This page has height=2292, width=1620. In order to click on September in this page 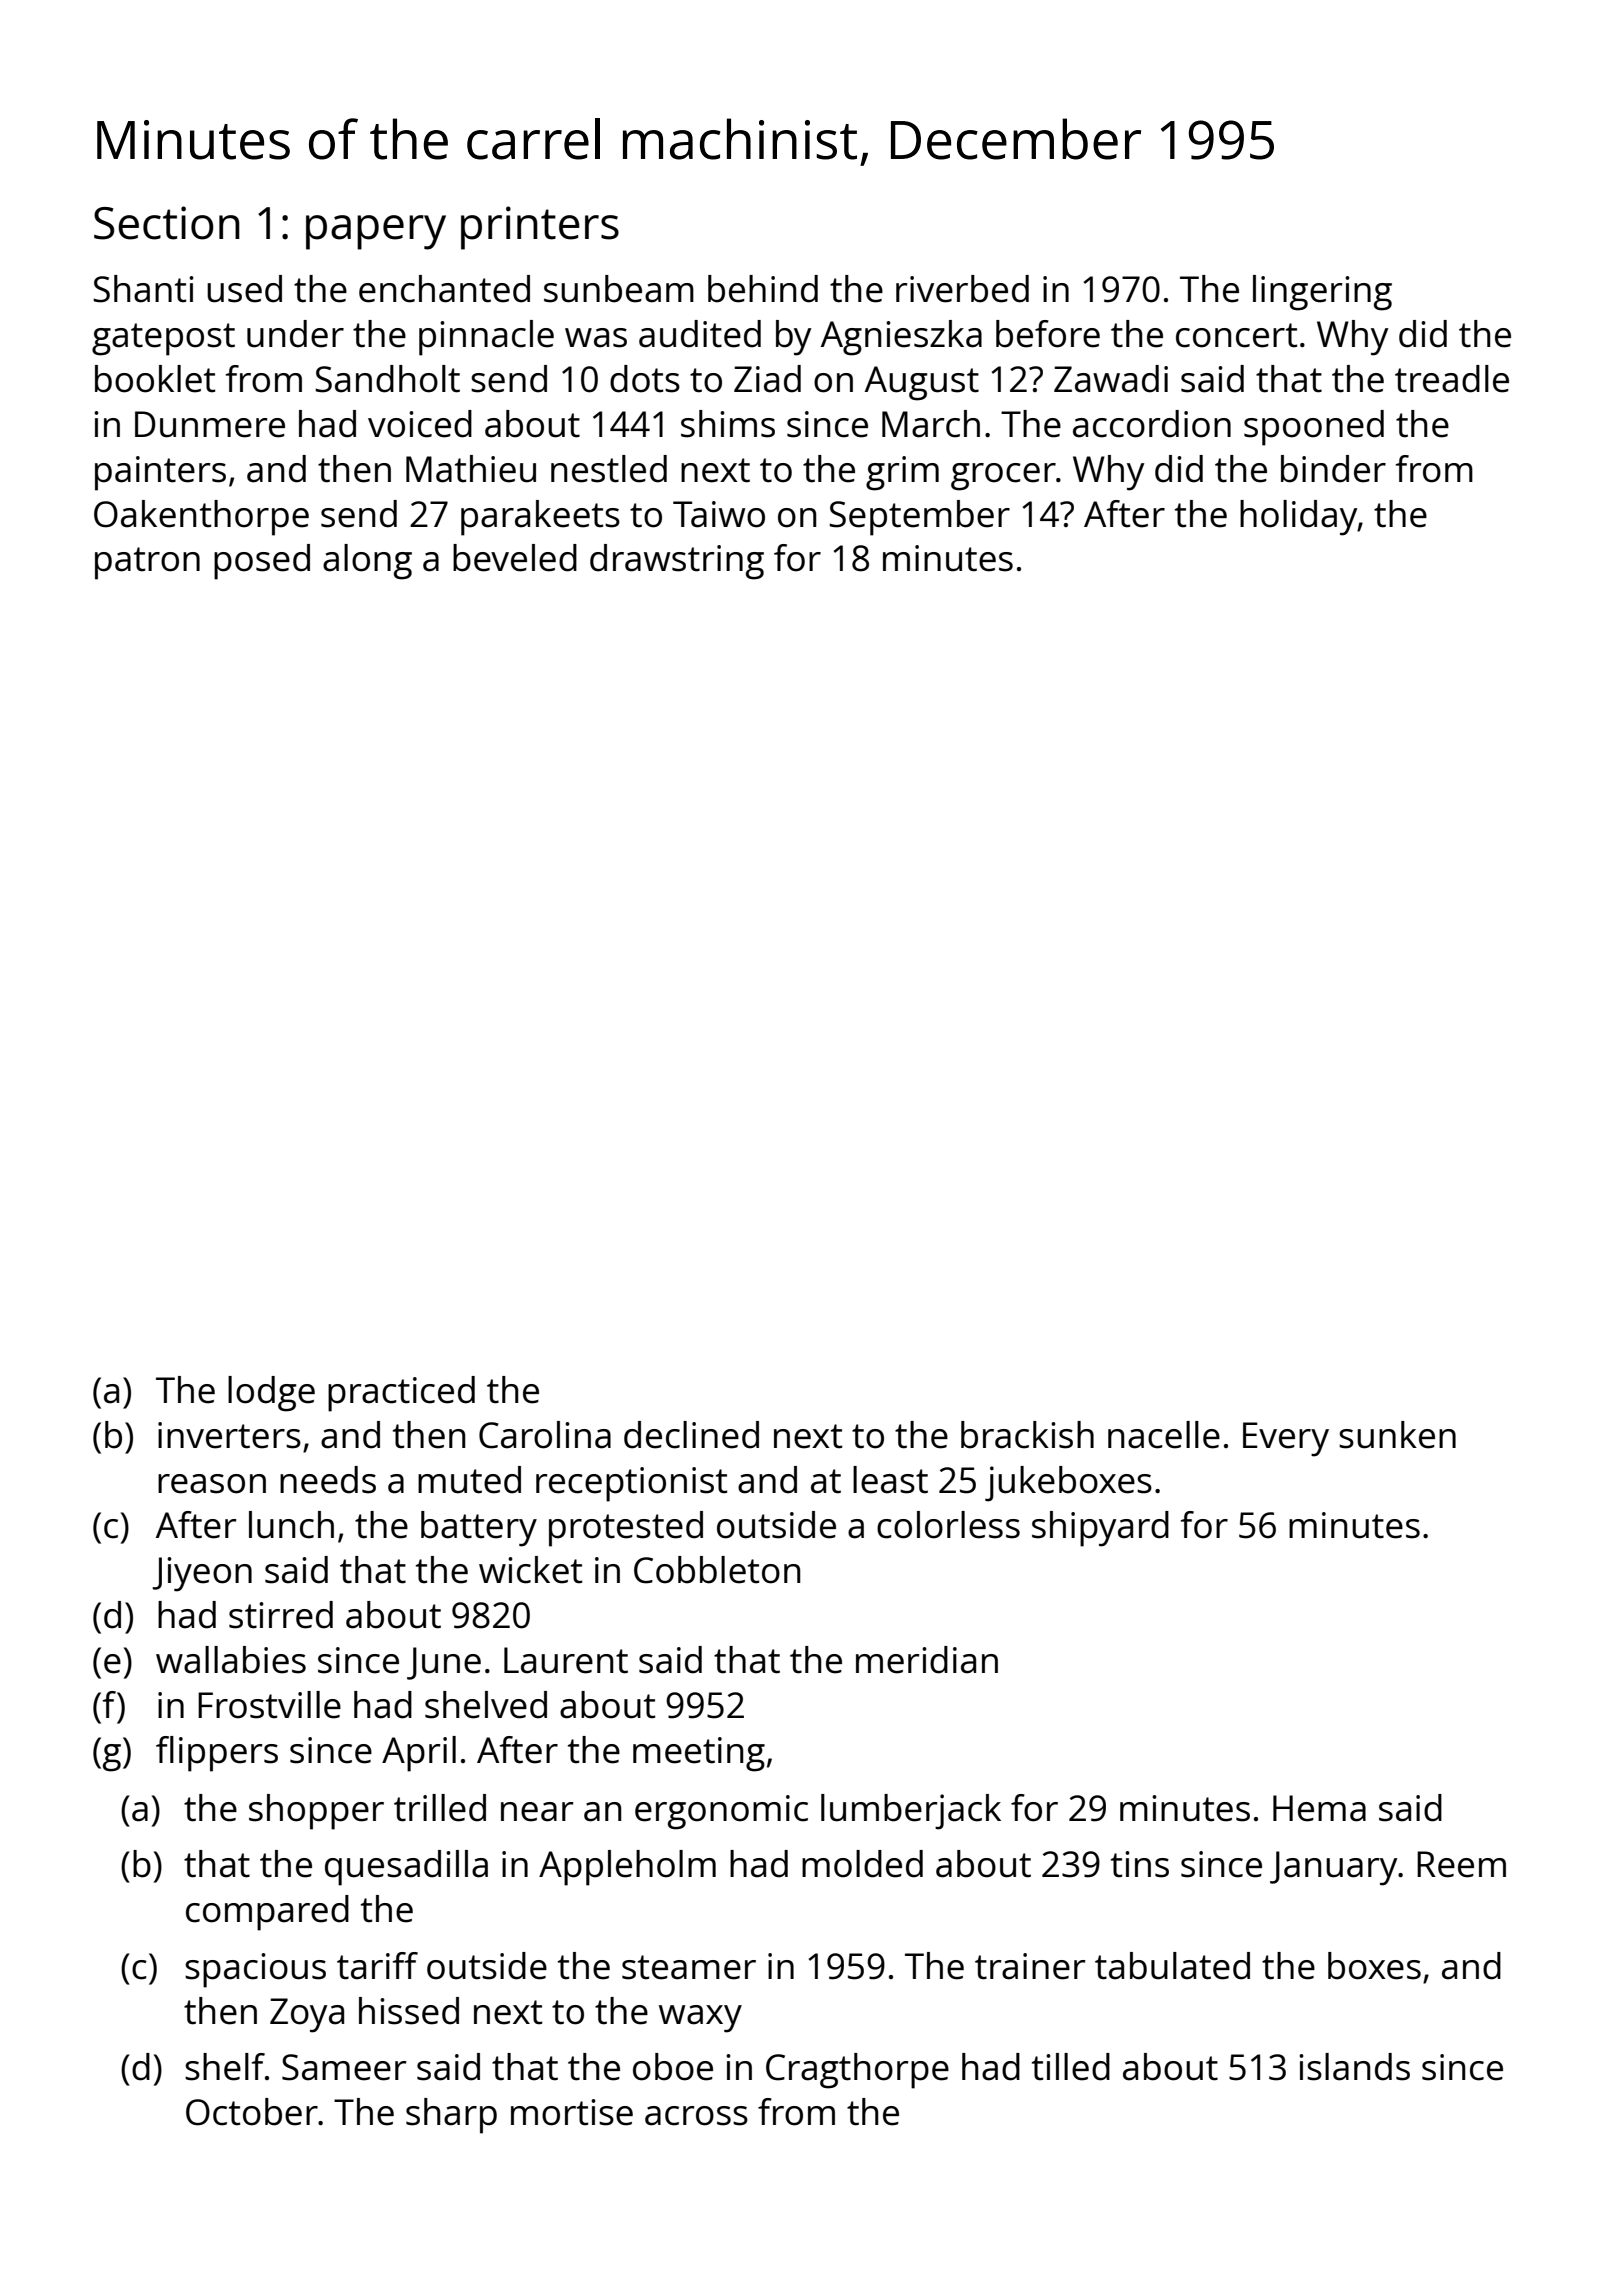, I will do `click(919, 518)`.
